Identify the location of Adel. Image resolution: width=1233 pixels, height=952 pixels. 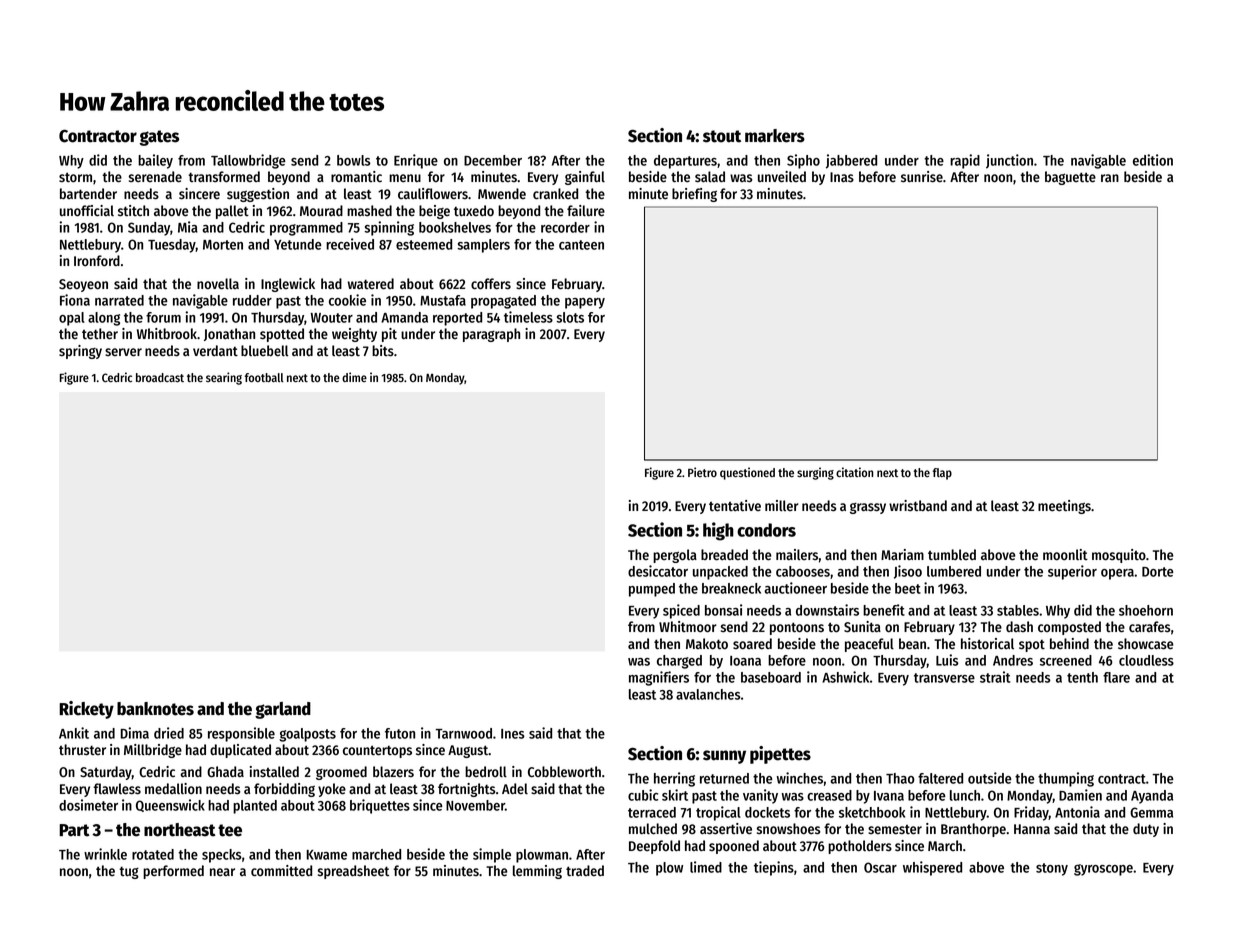
(515, 789).
